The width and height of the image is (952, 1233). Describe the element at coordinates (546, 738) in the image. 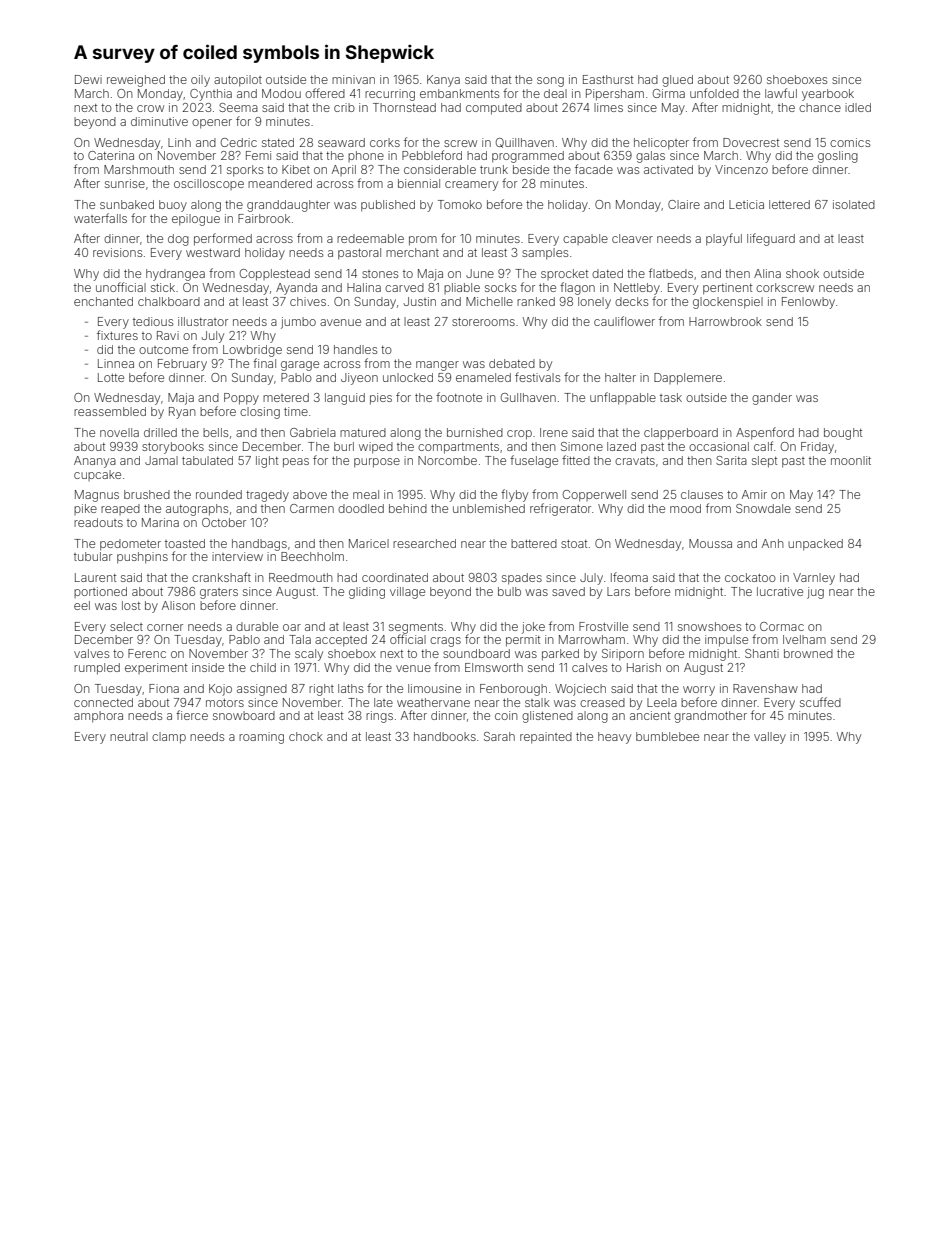

I see `repainted` at that location.
